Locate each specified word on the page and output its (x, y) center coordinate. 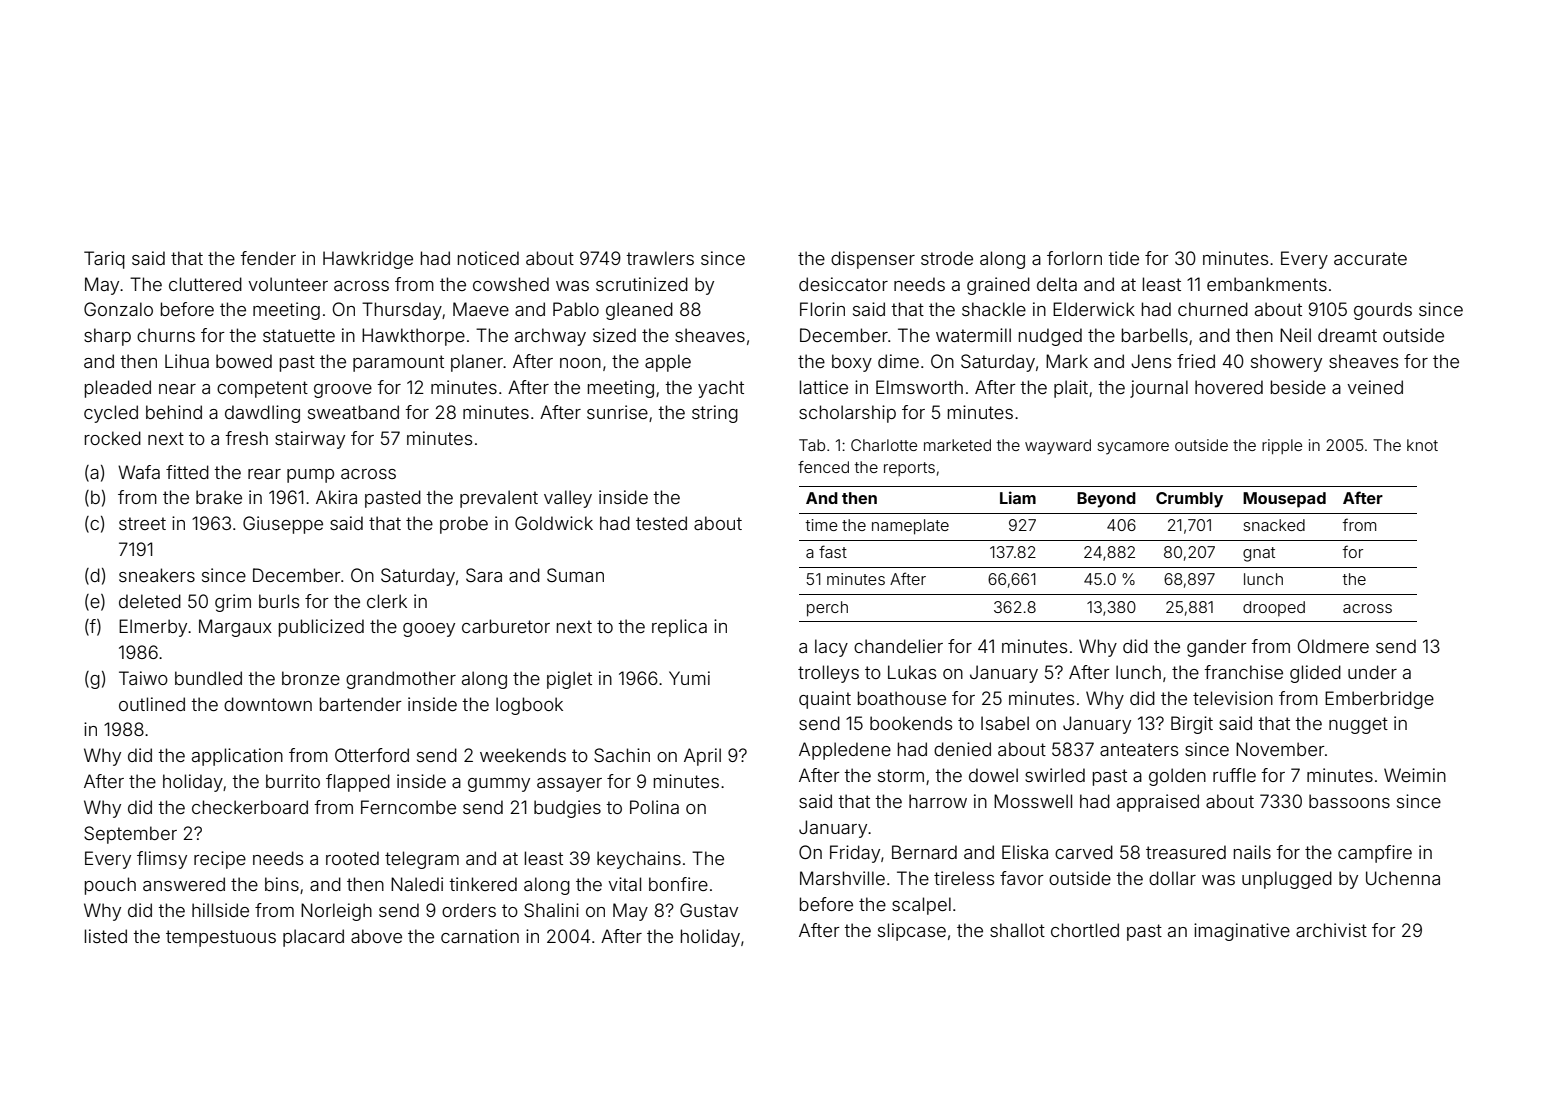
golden (1177, 777)
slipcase (912, 932)
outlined (152, 704)
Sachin (622, 755)
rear (264, 474)
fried (1196, 361)
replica (679, 628)
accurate (1370, 258)
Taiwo (143, 678)
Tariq (104, 260)
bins (282, 884)
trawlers (660, 258)
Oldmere (1333, 646)
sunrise (617, 412)
